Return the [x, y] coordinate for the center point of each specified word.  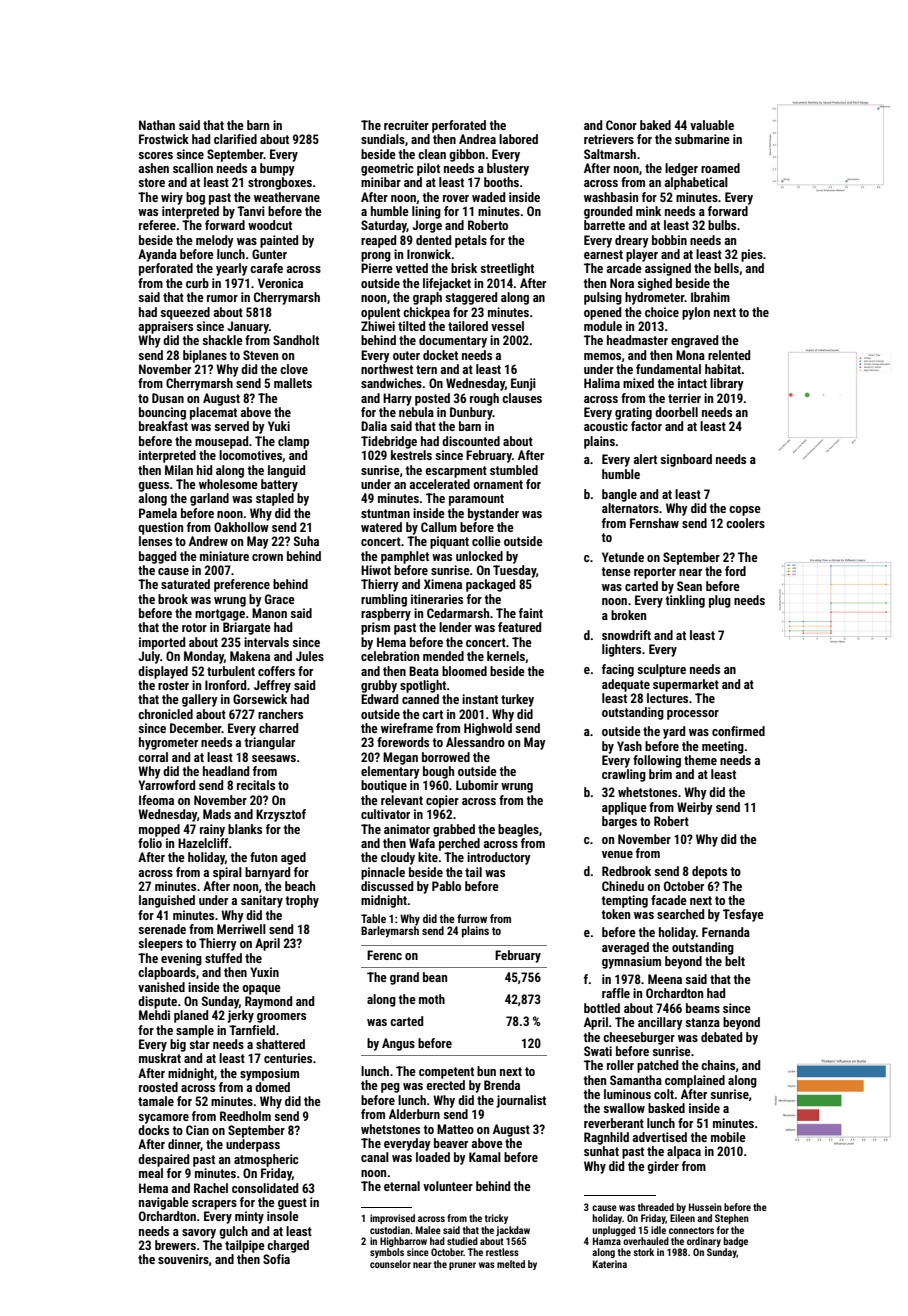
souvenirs [183, 1259]
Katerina [610, 1264]
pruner [462, 1266]
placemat [213, 413]
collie [486, 541]
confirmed [738, 731]
